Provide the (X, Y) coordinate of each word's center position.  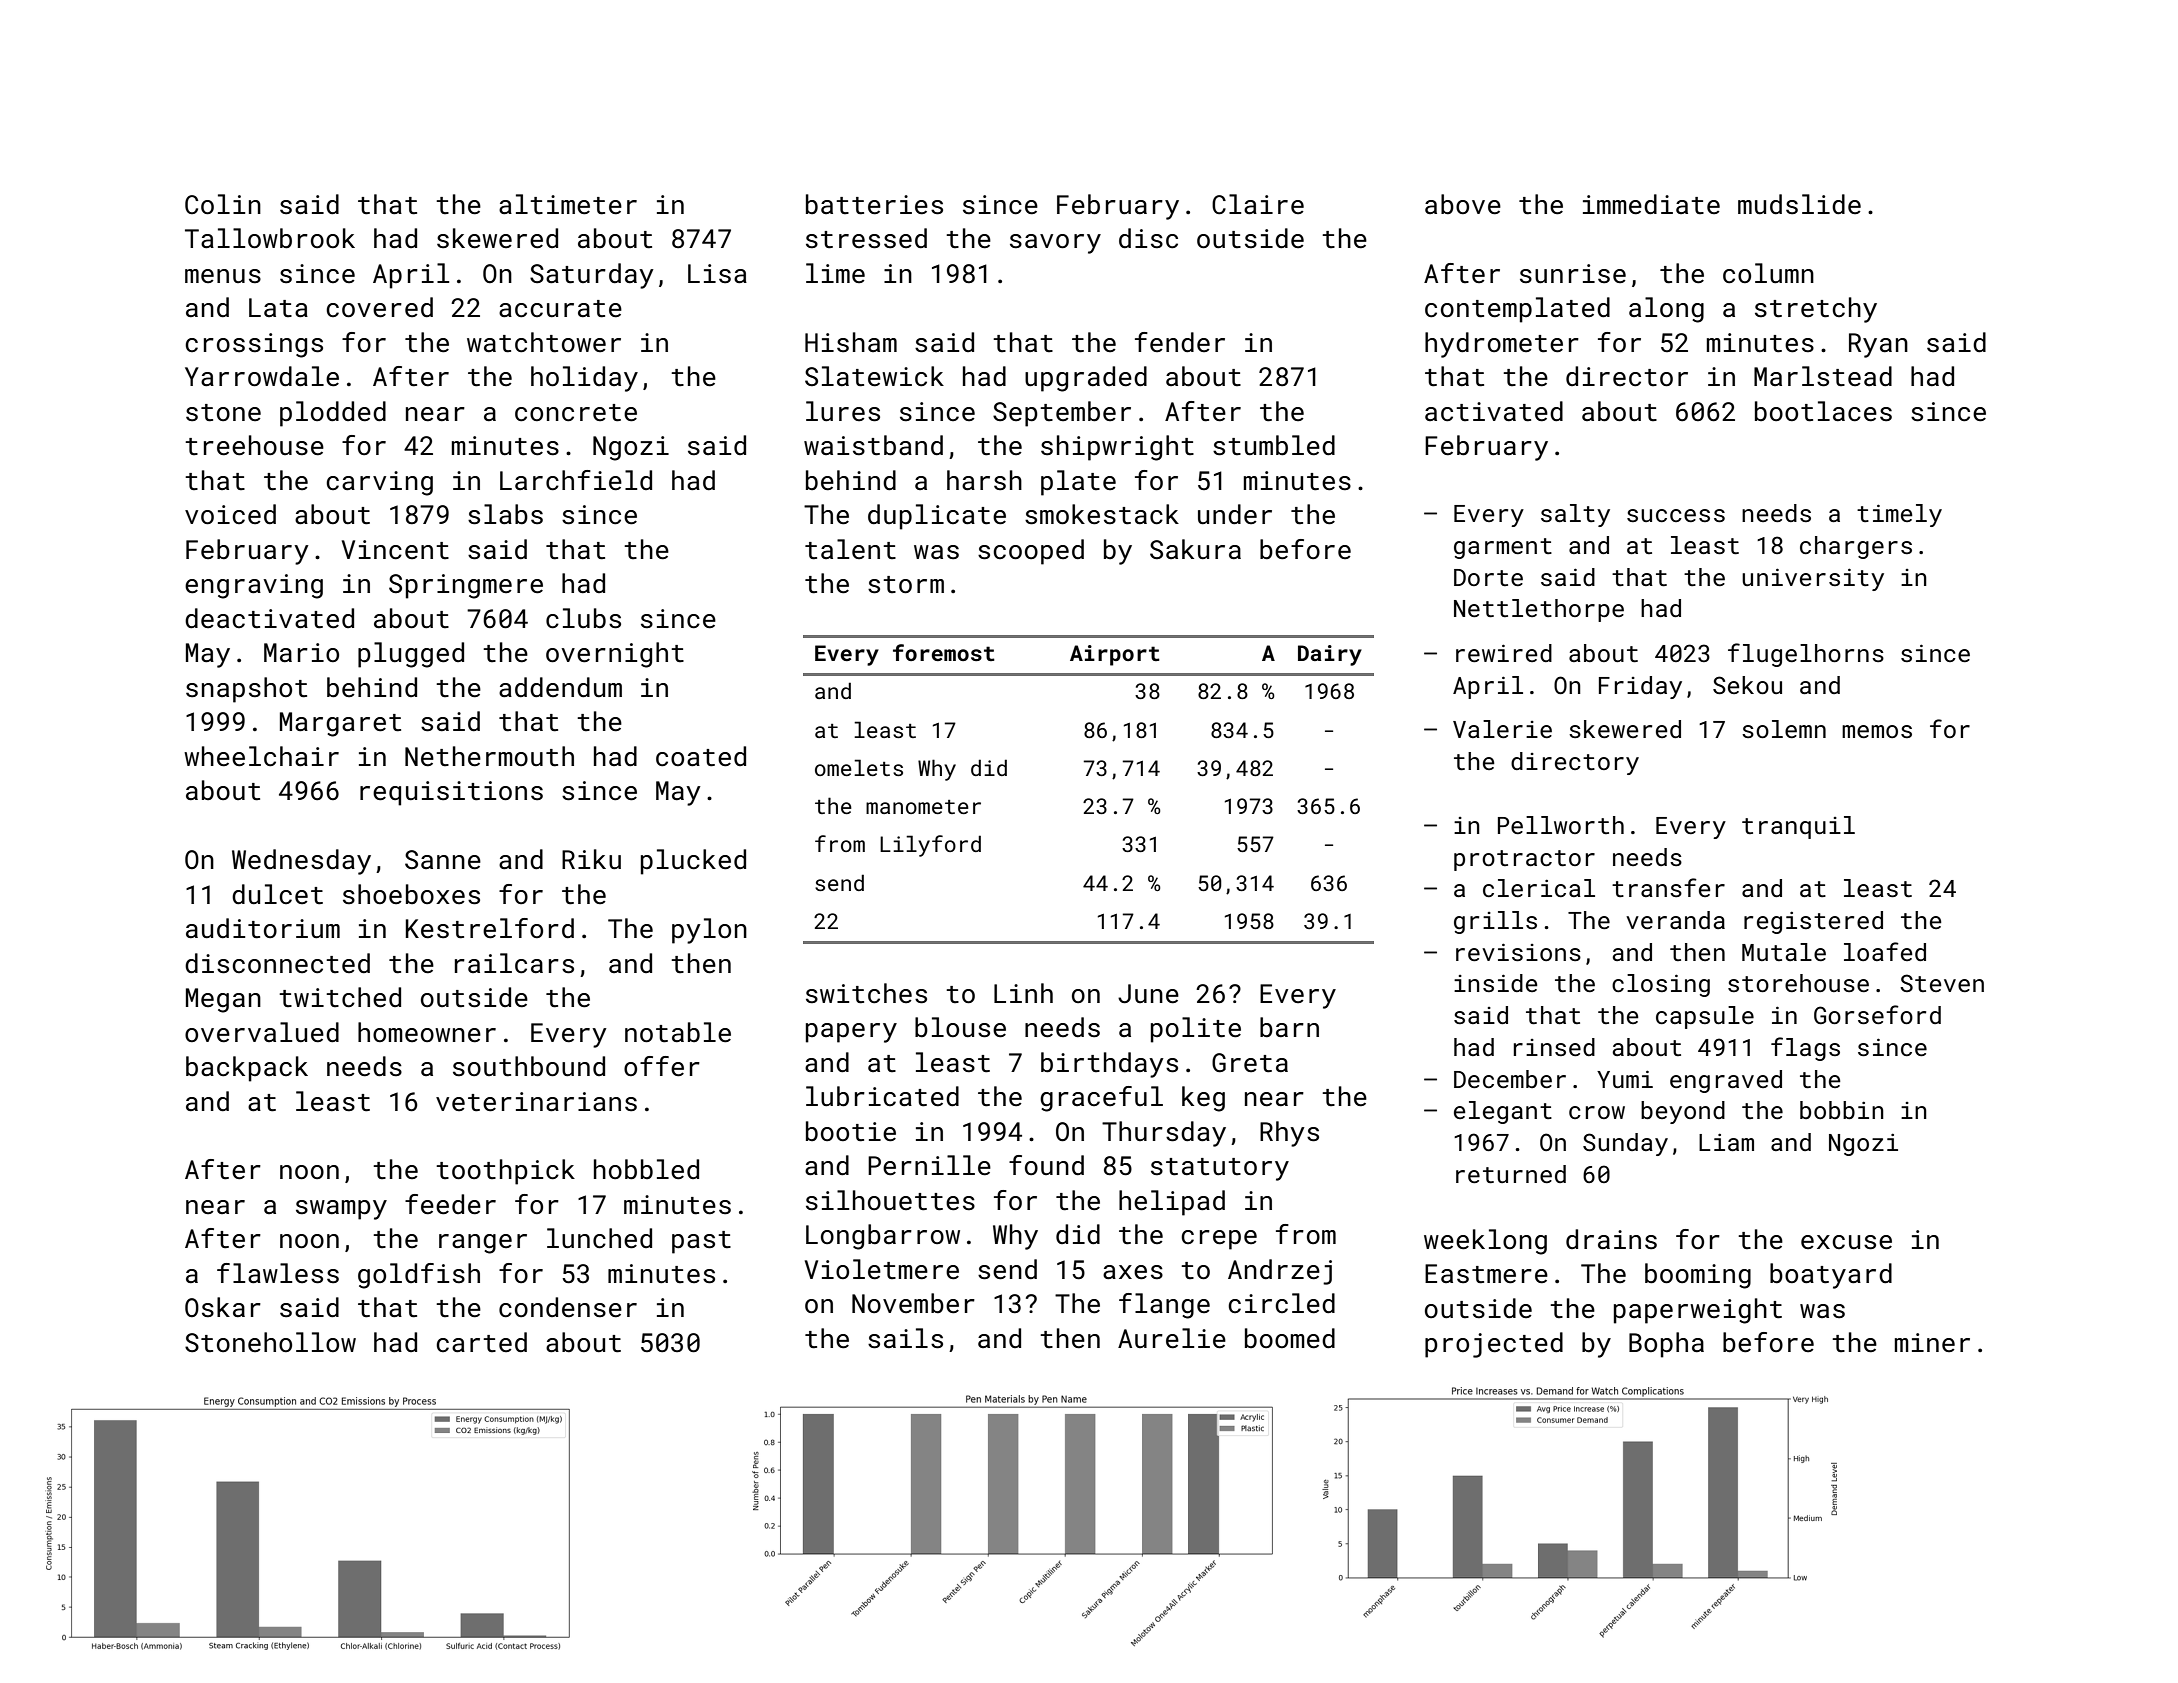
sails (905, 1338)
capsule (1705, 1017)
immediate (1651, 204)
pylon (709, 931)
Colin (223, 204)
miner (1932, 1342)
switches (866, 993)
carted (481, 1342)
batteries (874, 204)
